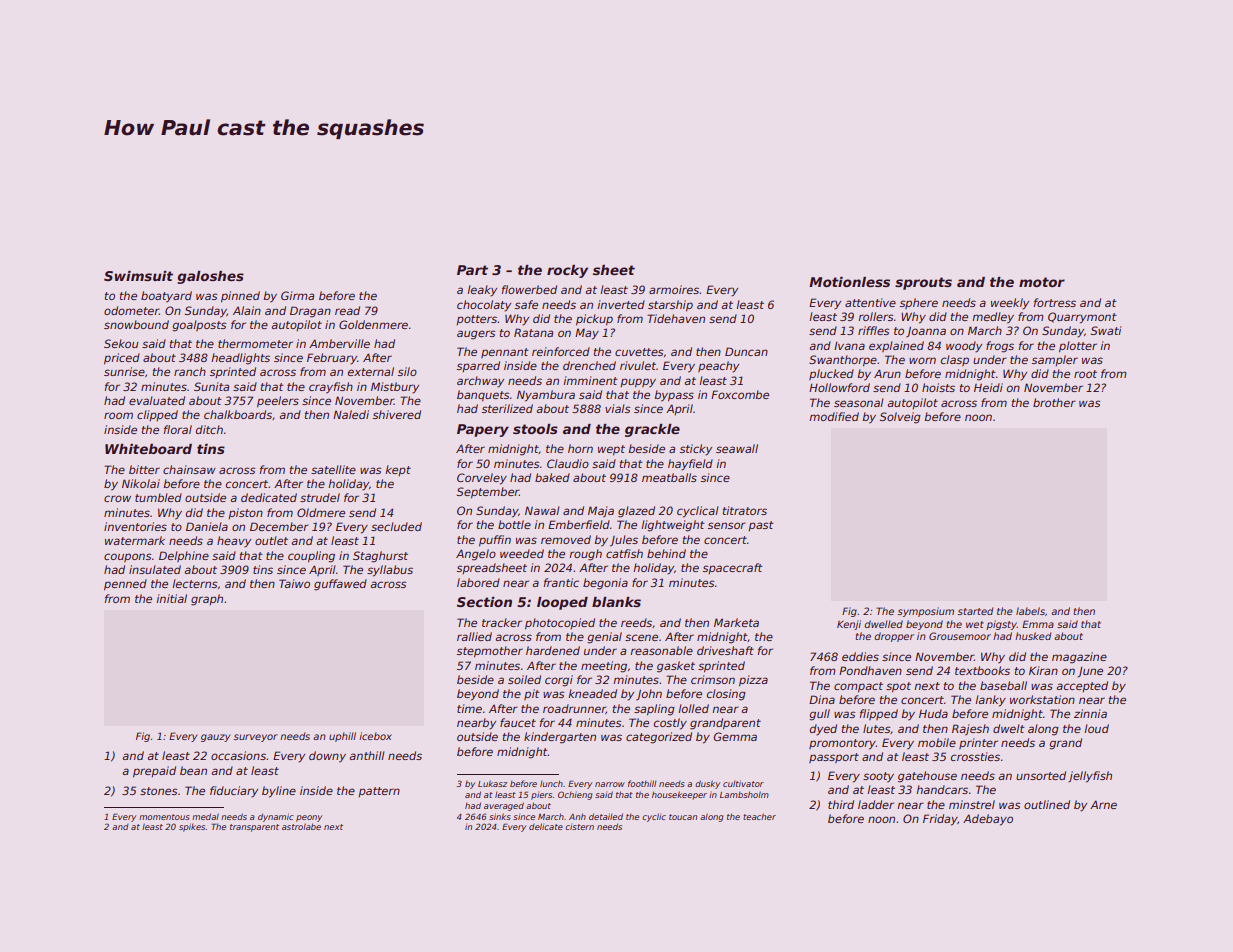 The width and height of the screenshot is (1233, 952). What do you see at coordinates (542, 510) in the screenshot?
I see `Nawal` at bounding box center [542, 510].
